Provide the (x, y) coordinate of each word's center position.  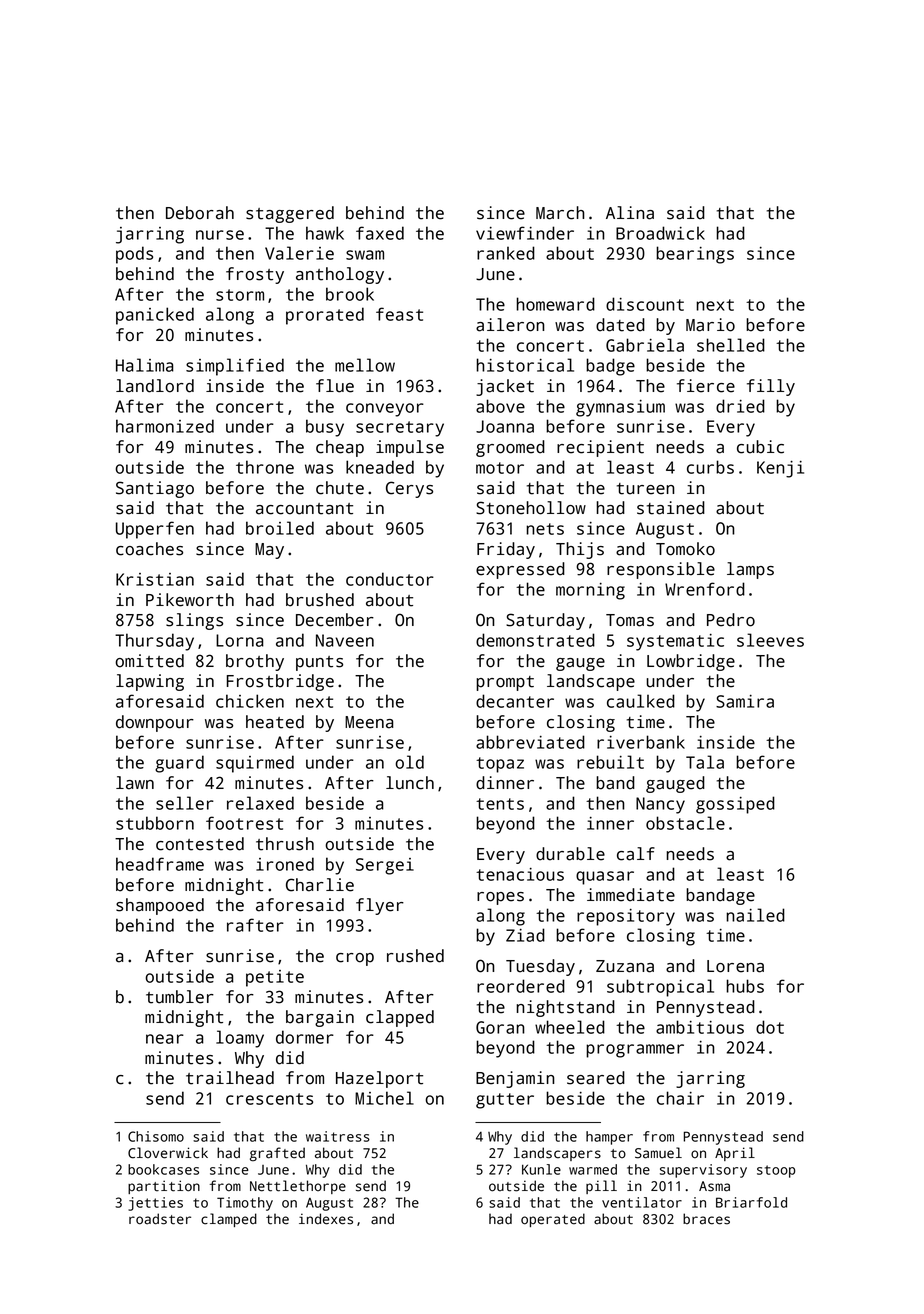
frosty (255, 275)
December (335, 620)
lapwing (150, 682)
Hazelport (379, 1079)
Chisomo (156, 1136)
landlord (155, 386)
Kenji (780, 469)
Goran (500, 1027)
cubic (760, 447)
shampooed (160, 906)
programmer (635, 1051)
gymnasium (620, 408)
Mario (710, 325)
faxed (380, 233)
